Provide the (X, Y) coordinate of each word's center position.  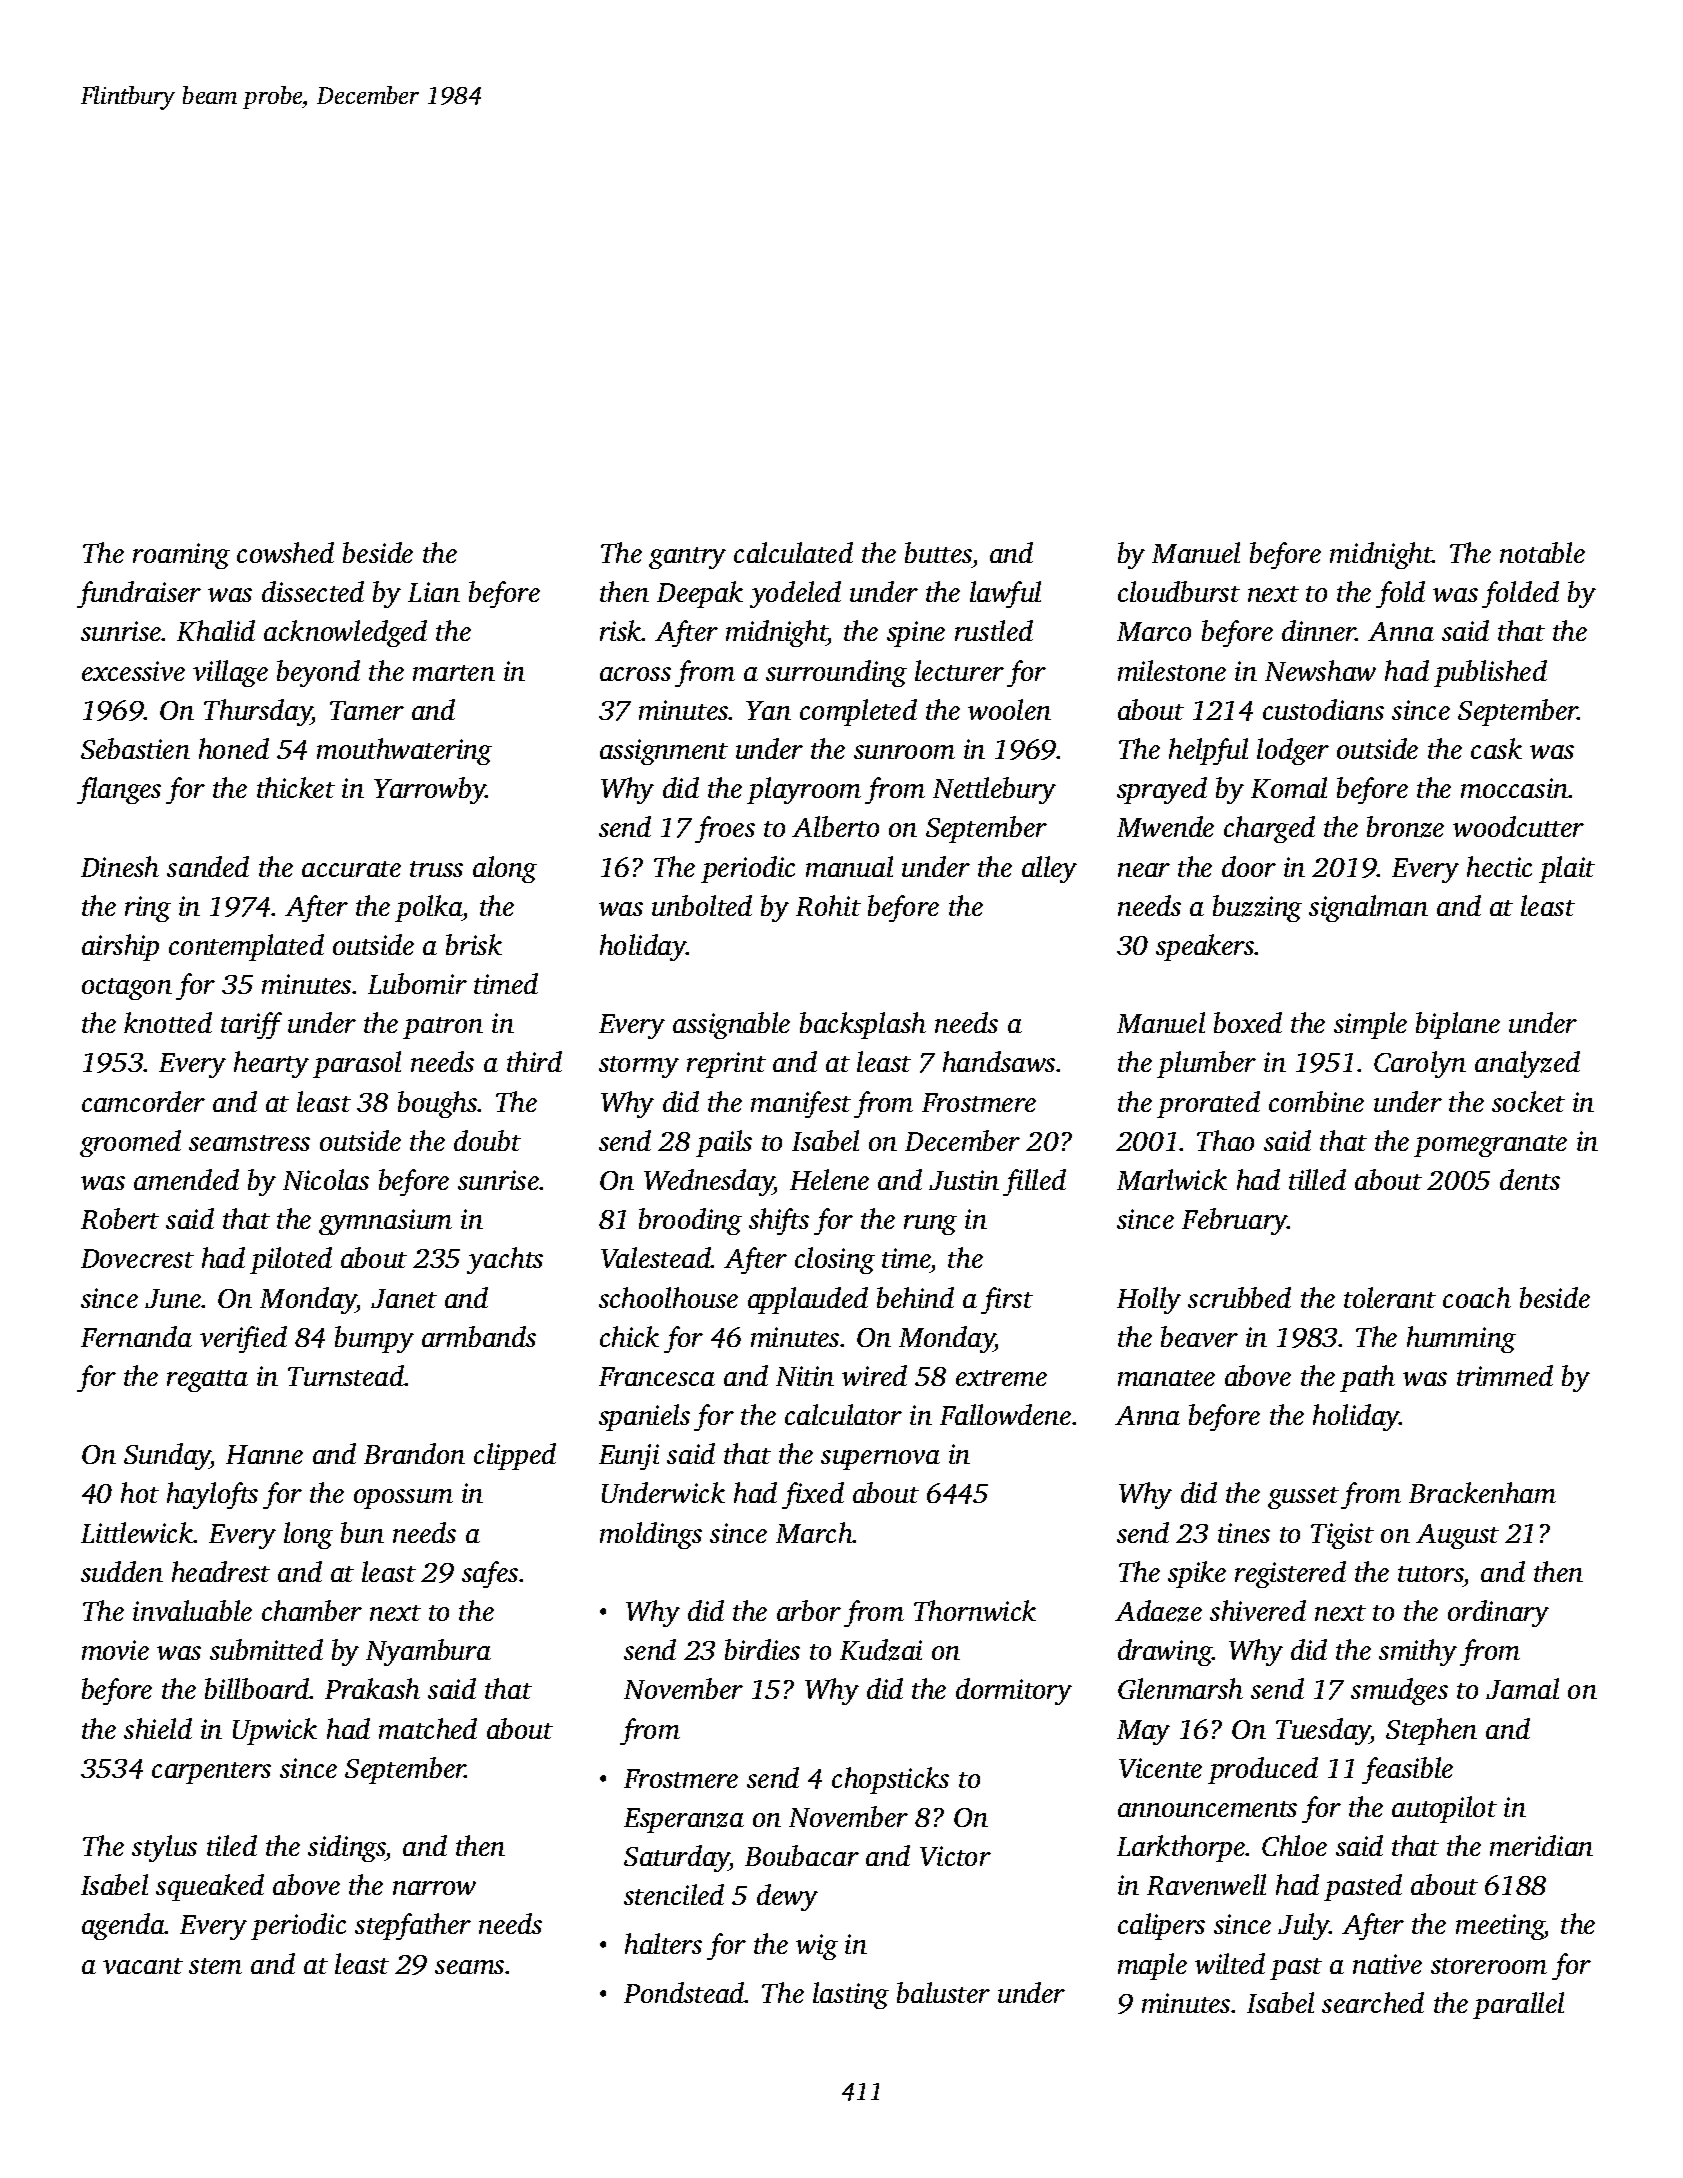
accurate (351, 869)
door (1249, 866)
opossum (403, 1499)
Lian (434, 592)
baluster (943, 1992)
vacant (143, 1966)
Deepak (700, 594)
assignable (731, 1025)
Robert (120, 1218)
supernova (880, 1460)
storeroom (1489, 1966)
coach (1477, 1297)
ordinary (1498, 1613)
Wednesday (709, 1182)
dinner (1319, 630)
